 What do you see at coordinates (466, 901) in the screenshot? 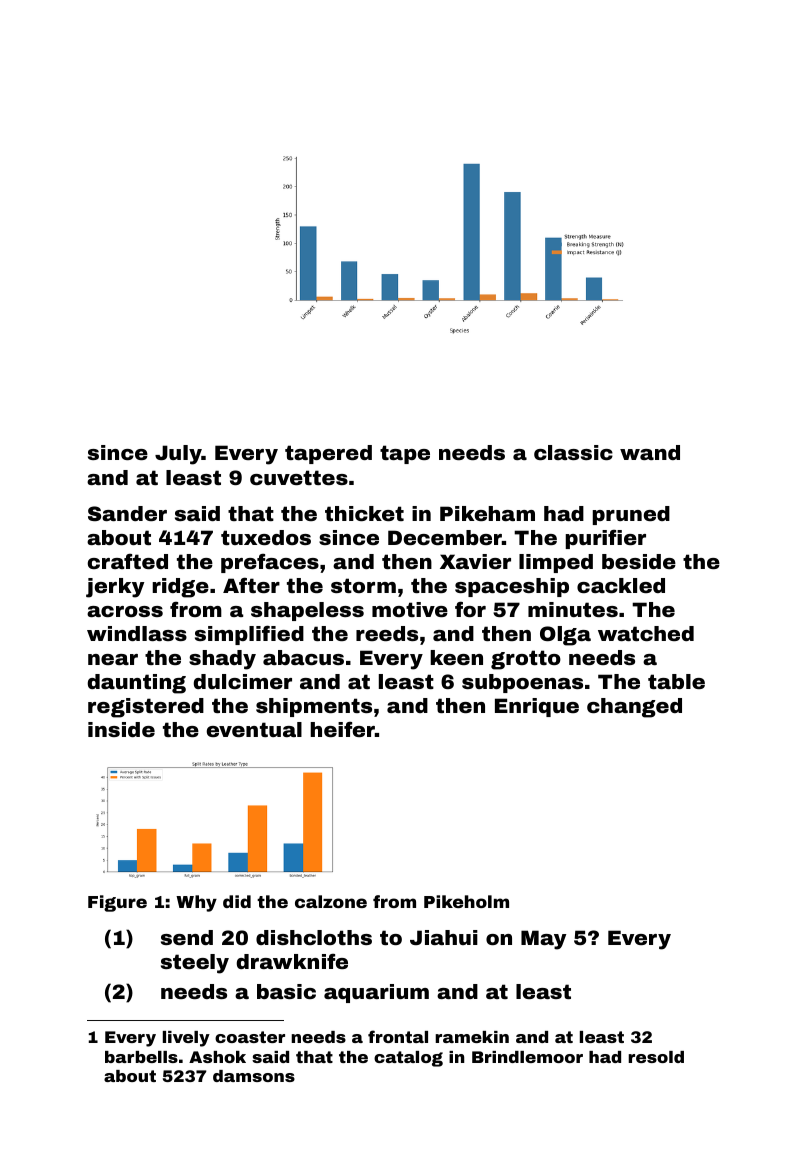
I see `Pikeholm` at bounding box center [466, 901].
